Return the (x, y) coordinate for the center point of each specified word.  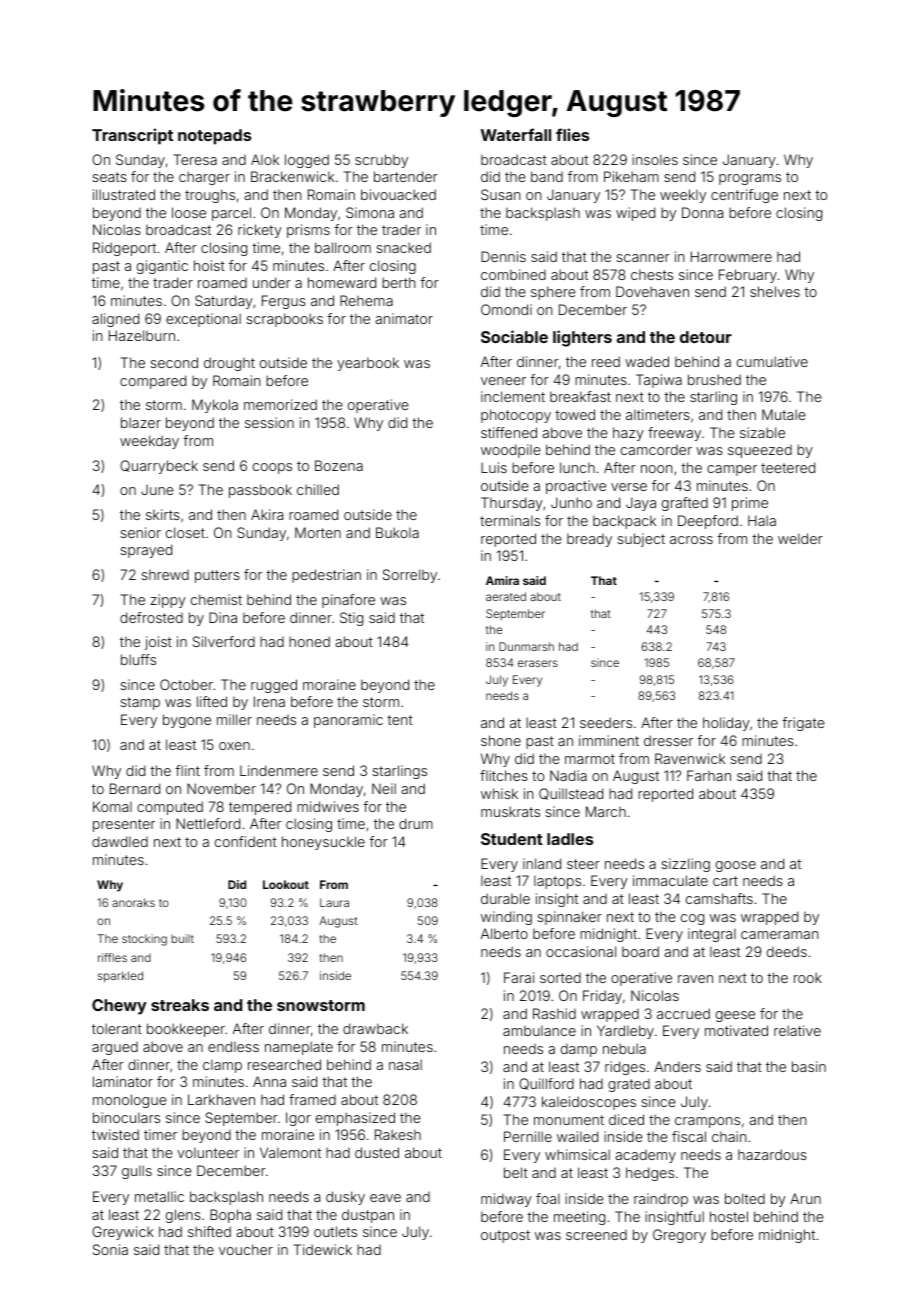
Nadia (568, 775)
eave (385, 1198)
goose (736, 866)
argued (115, 1048)
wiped (635, 214)
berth (399, 282)
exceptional (203, 320)
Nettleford (208, 823)
